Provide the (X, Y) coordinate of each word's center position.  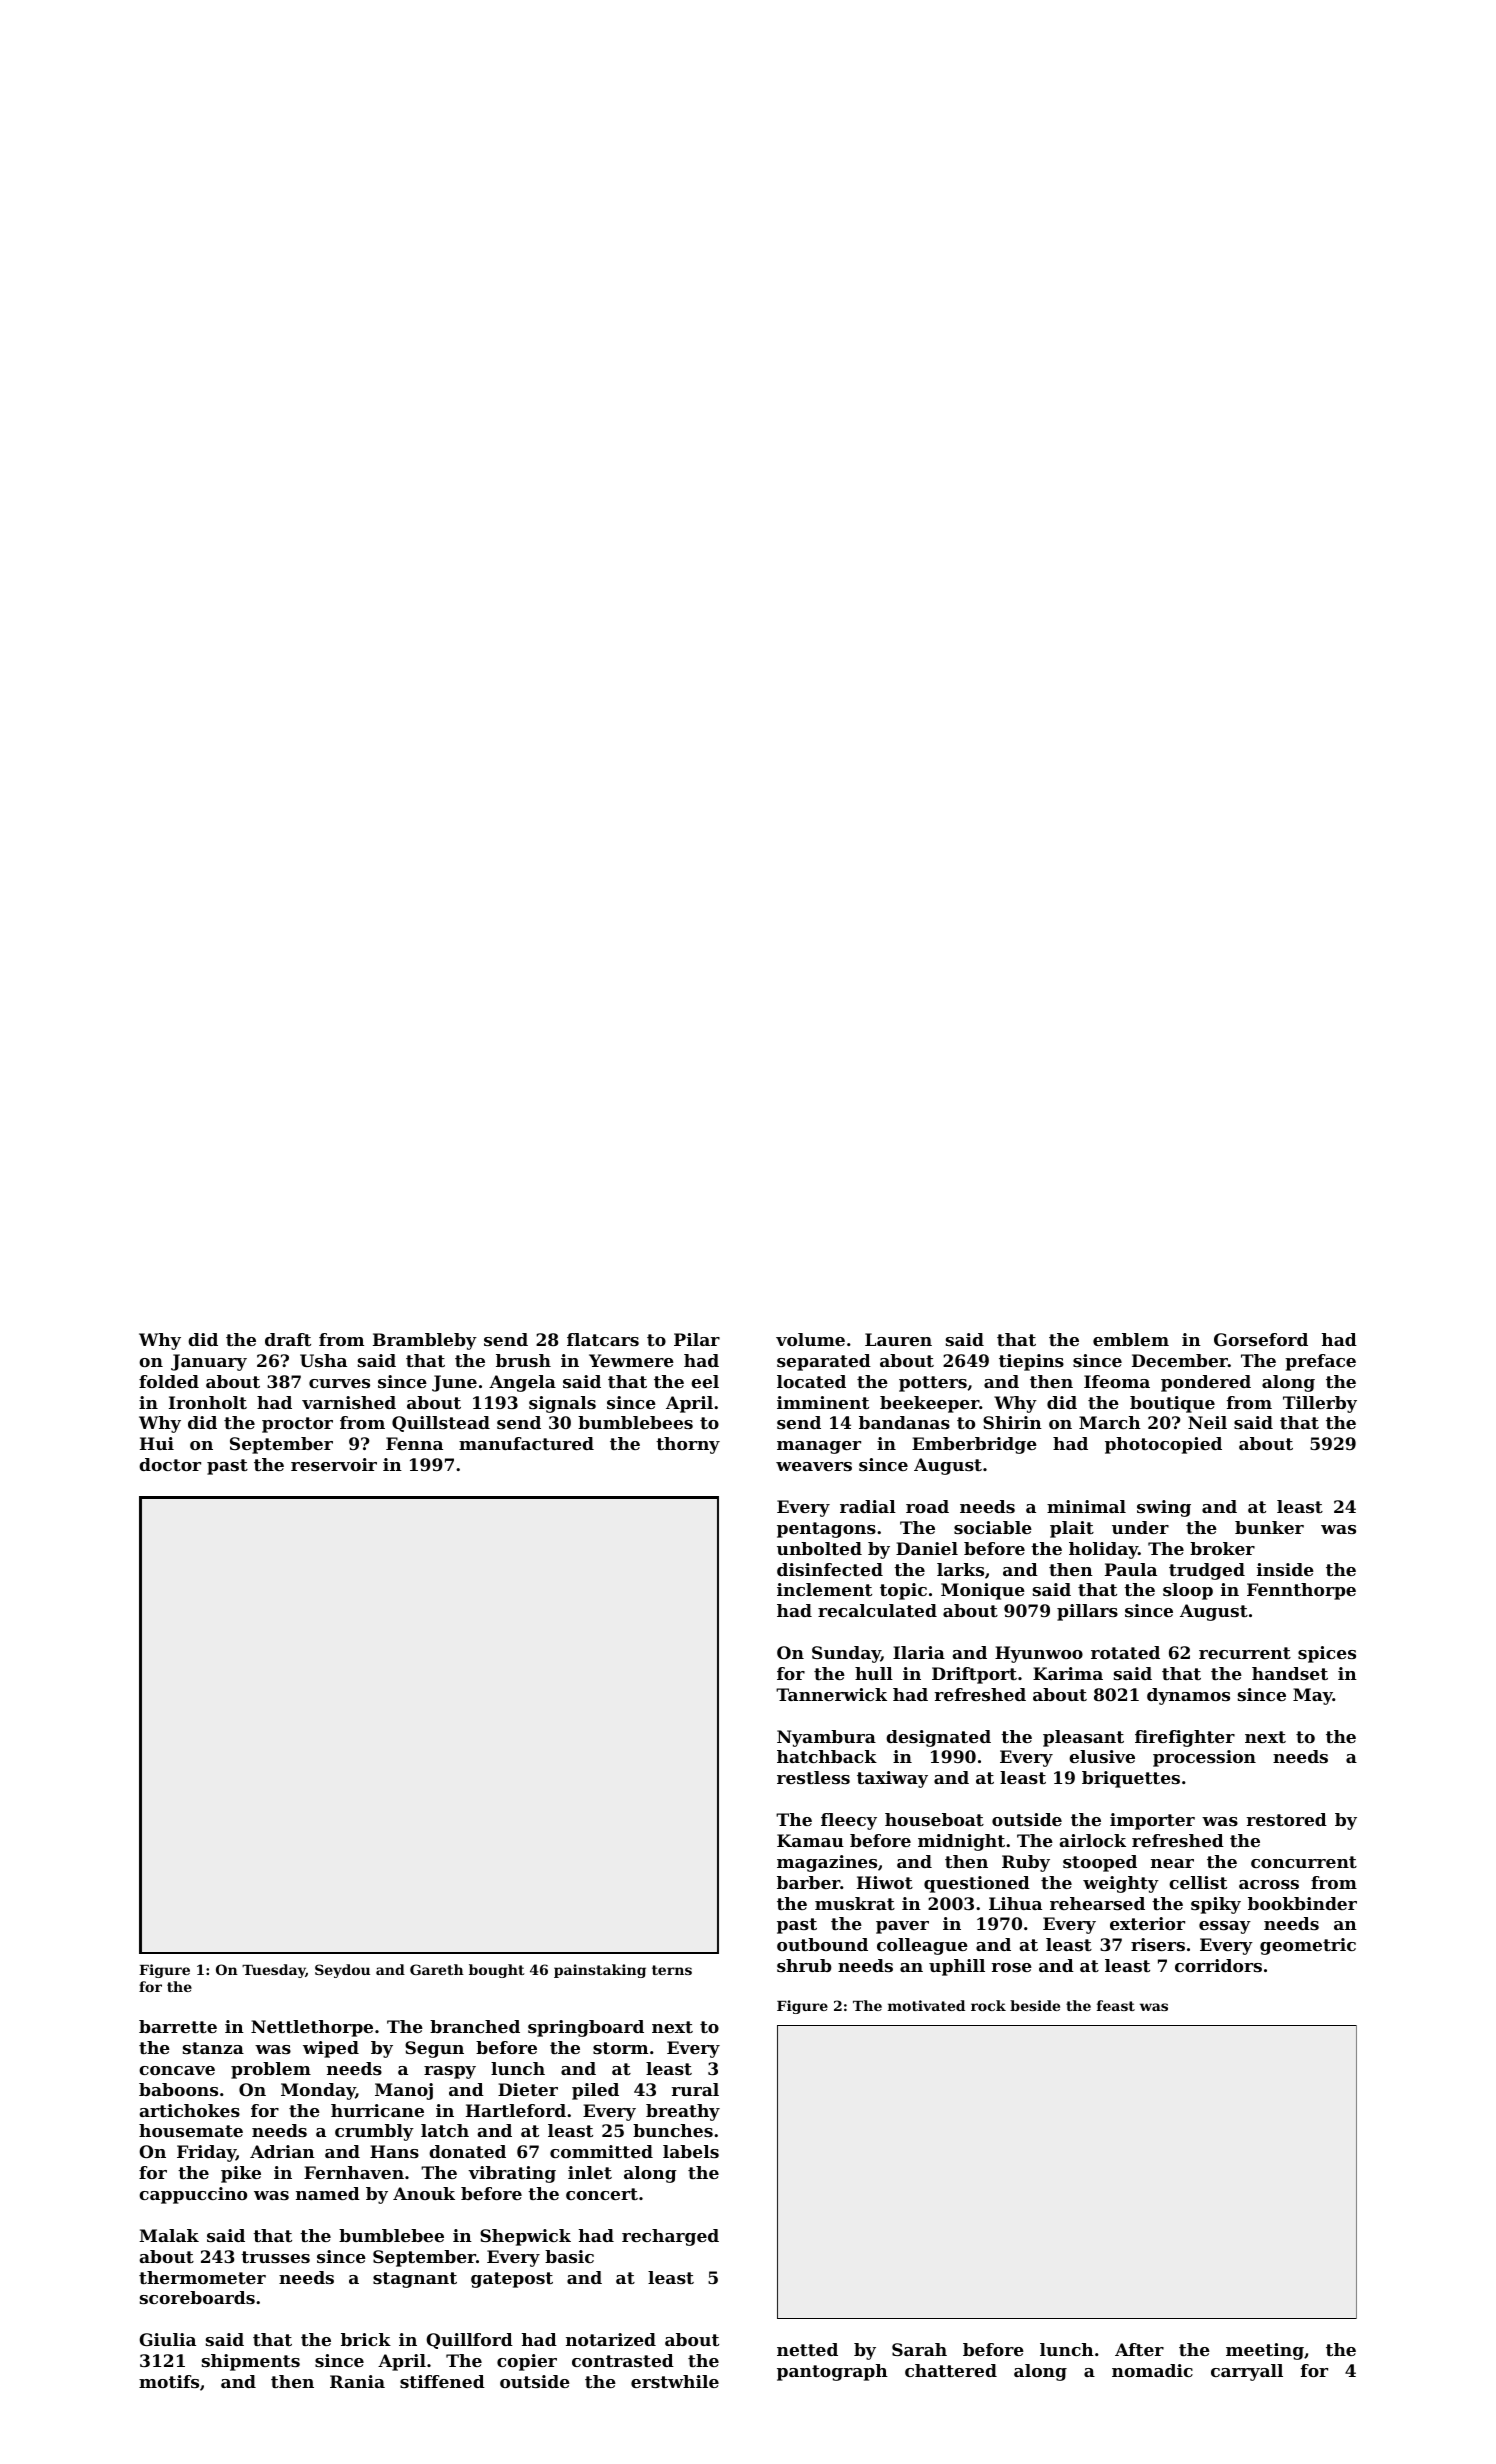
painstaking (600, 1971)
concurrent (1304, 1862)
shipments (251, 2362)
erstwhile (675, 2381)
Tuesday (274, 1971)
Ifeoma (1117, 1381)
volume (810, 1339)
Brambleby (425, 1341)
